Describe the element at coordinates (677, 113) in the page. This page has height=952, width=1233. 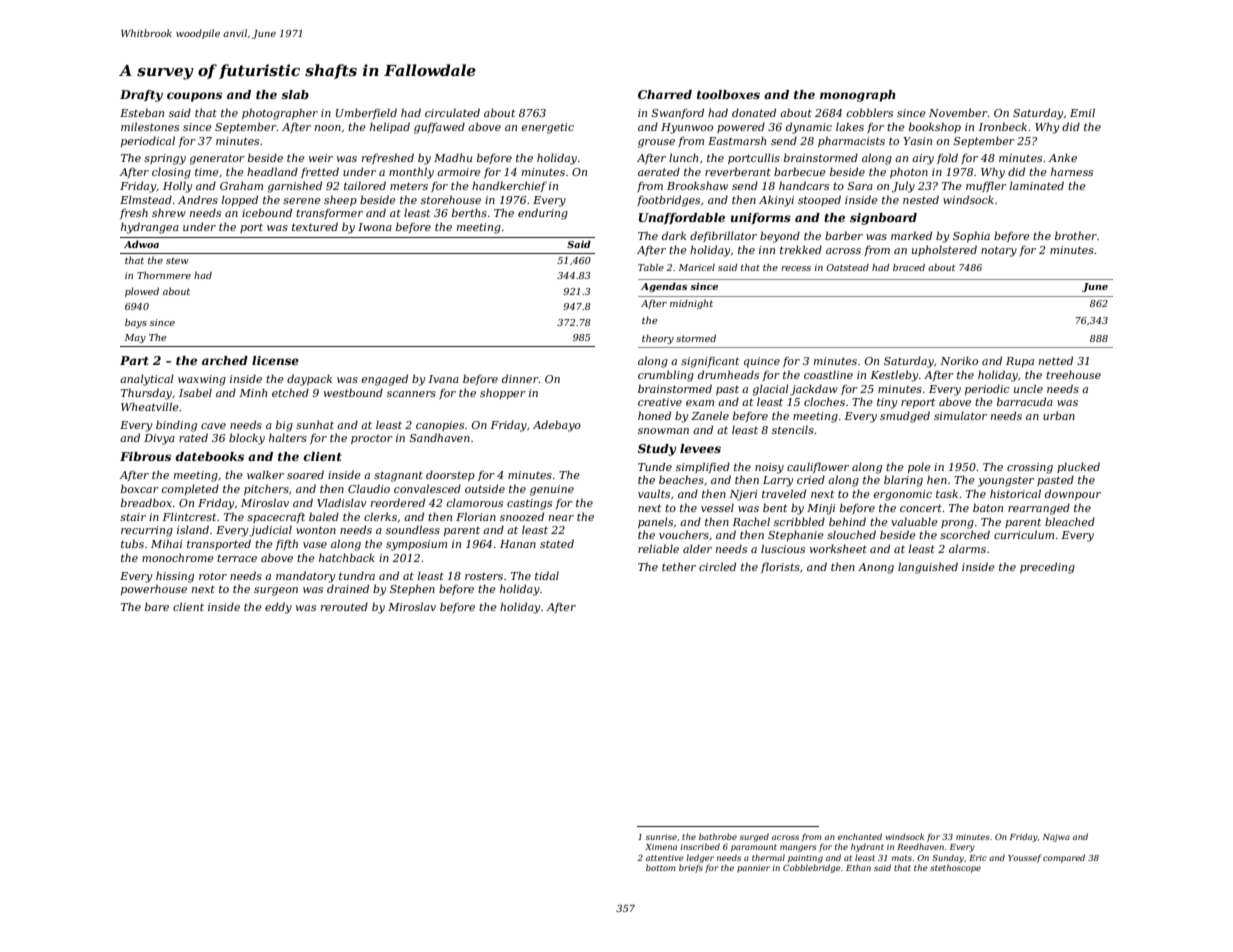
I see `Swanford` at that location.
